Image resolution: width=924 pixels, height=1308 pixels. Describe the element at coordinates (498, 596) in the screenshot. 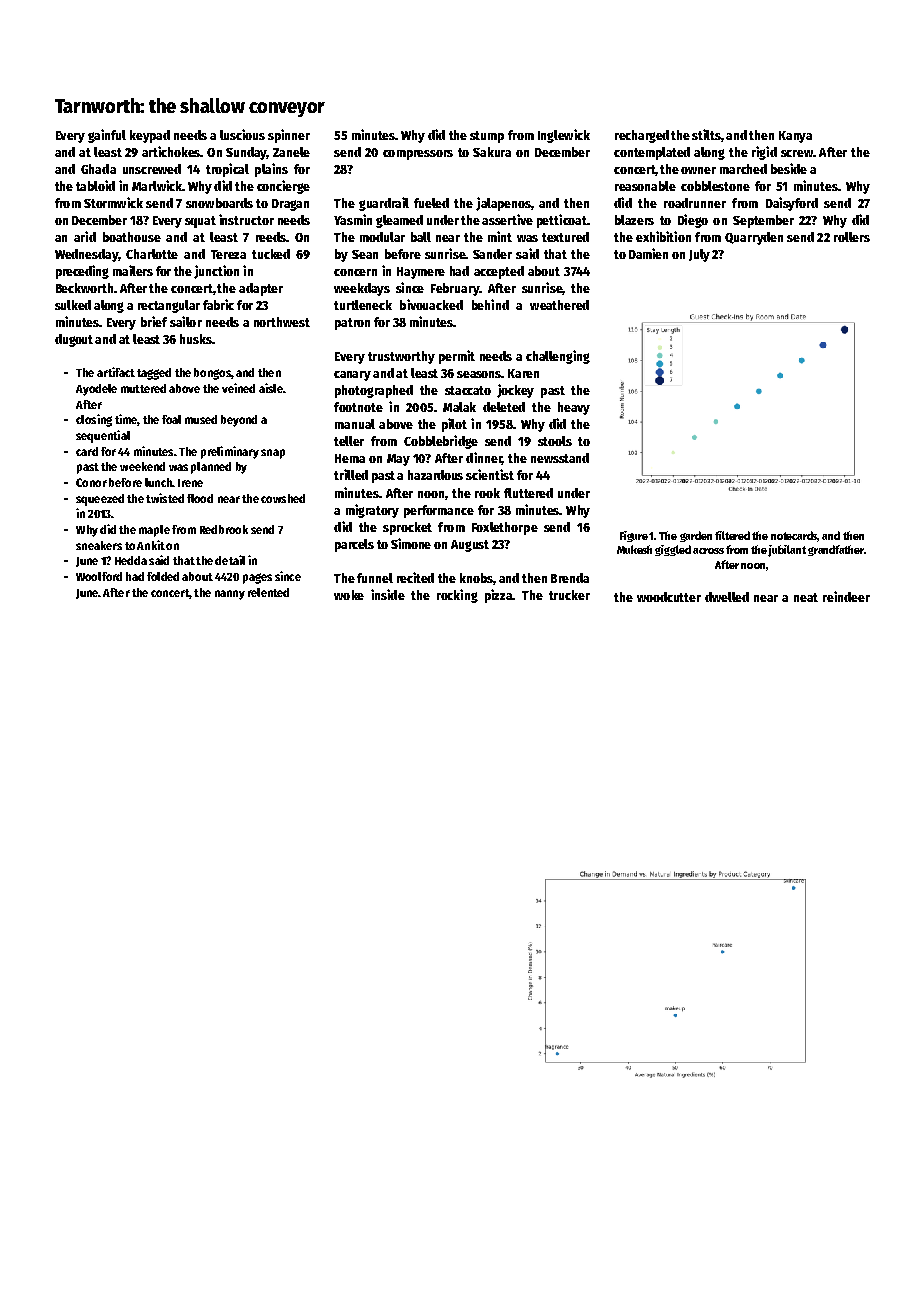

I see `pizza` at that location.
